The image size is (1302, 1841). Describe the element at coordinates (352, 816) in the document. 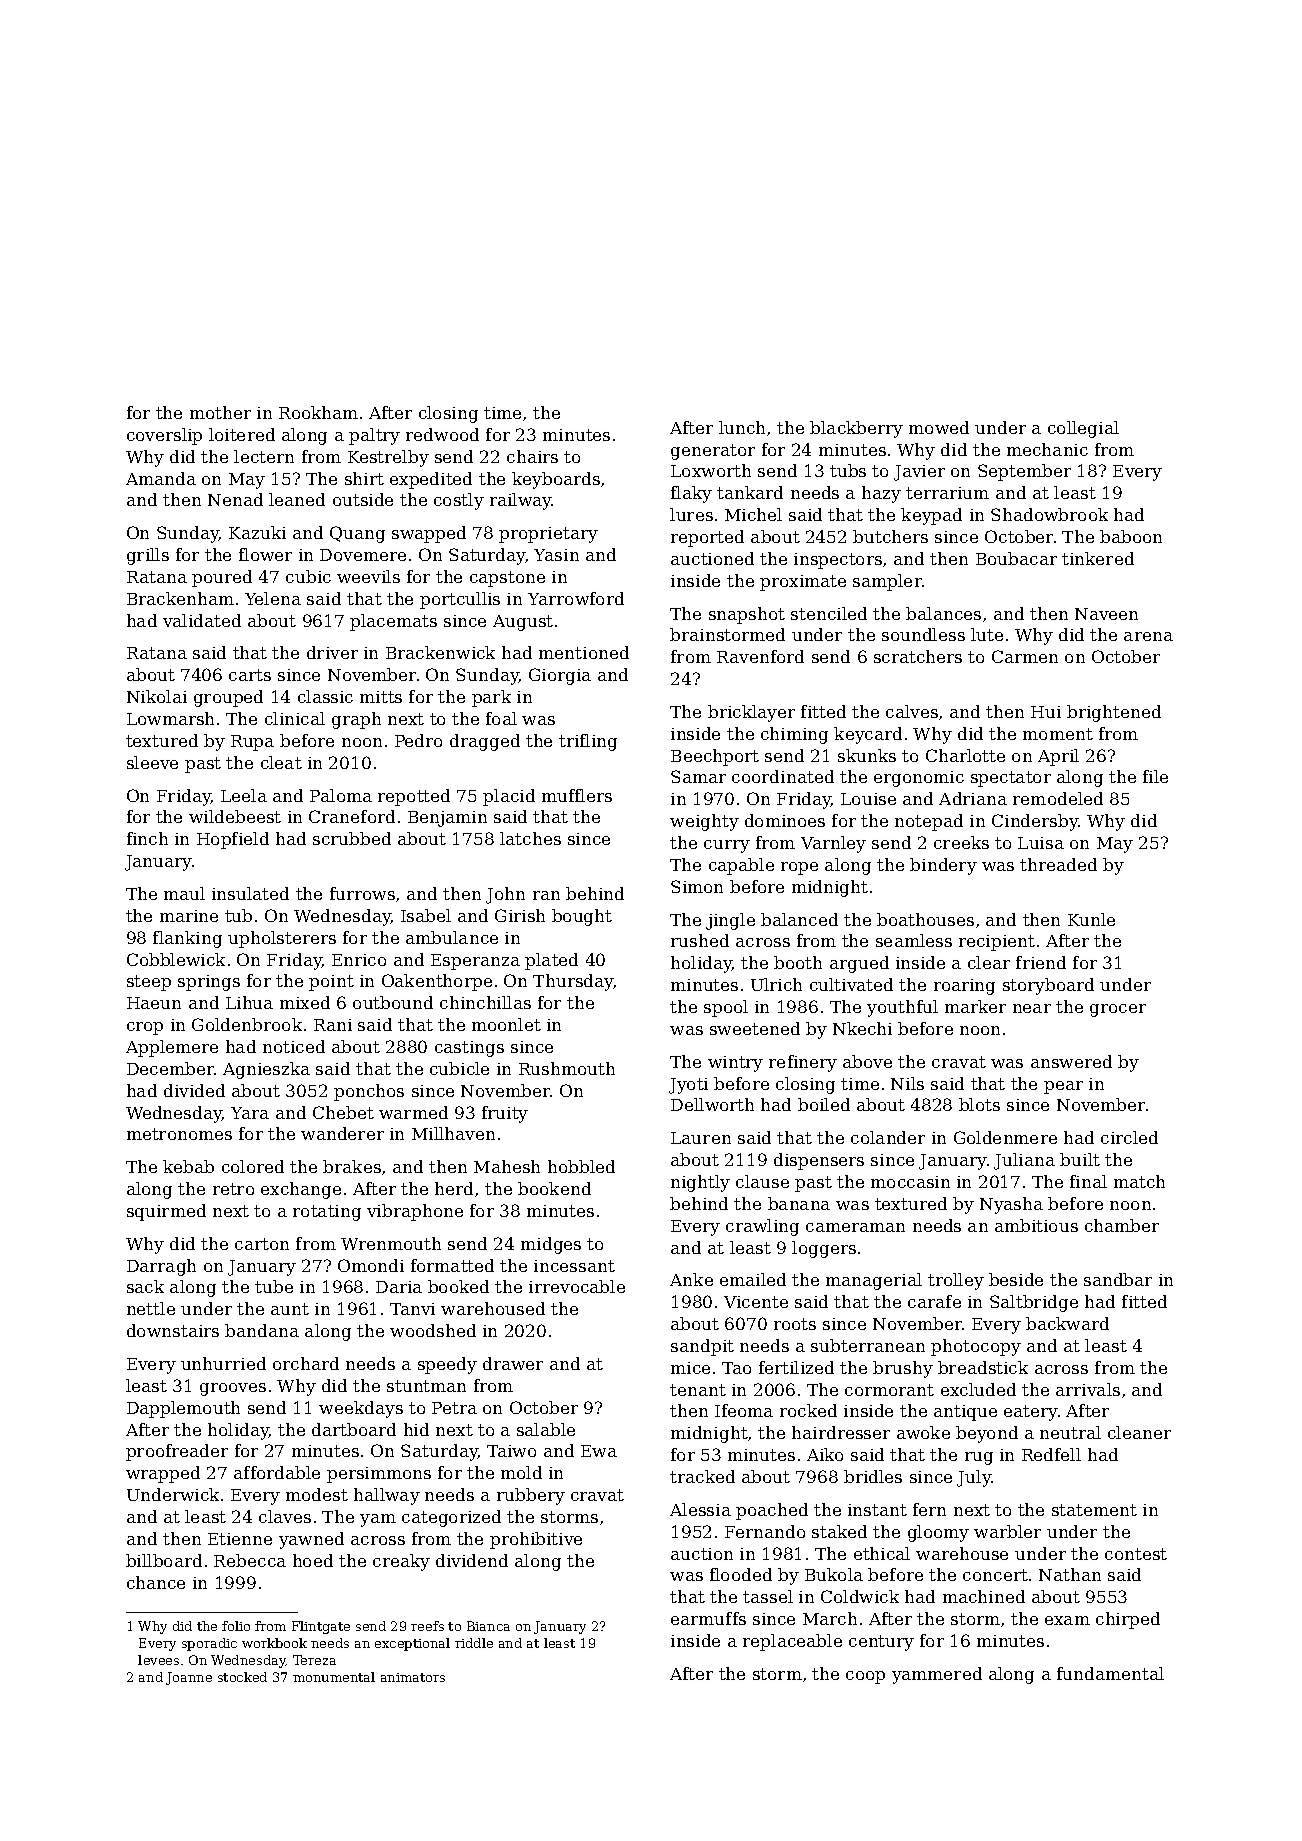

I see `Craneford` at that location.
